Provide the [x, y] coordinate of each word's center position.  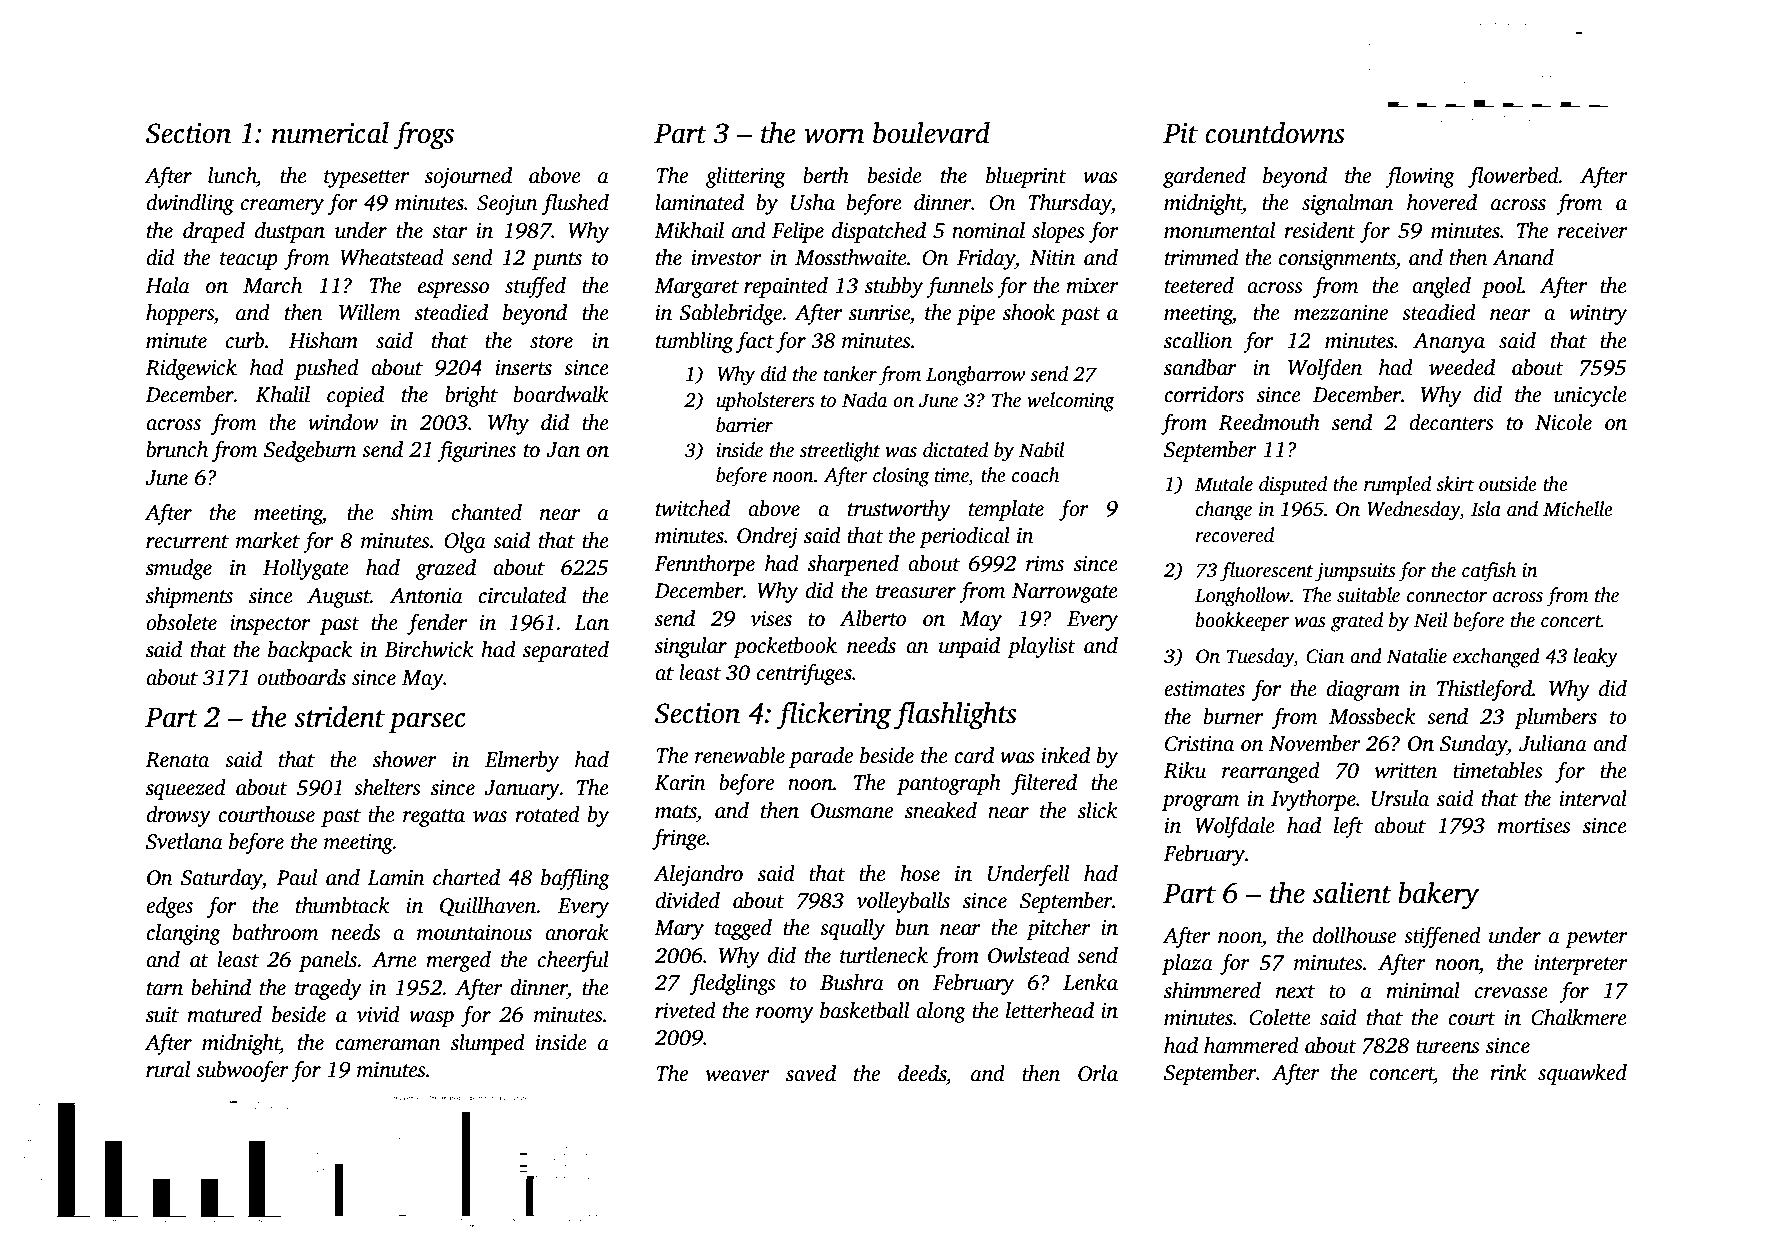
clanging [183, 934]
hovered [1442, 202]
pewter [1596, 939]
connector [1447, 596]
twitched [693, 508]
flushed [575, 204]
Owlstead [1029, 955]
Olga [465, 542]
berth [826, 175]
